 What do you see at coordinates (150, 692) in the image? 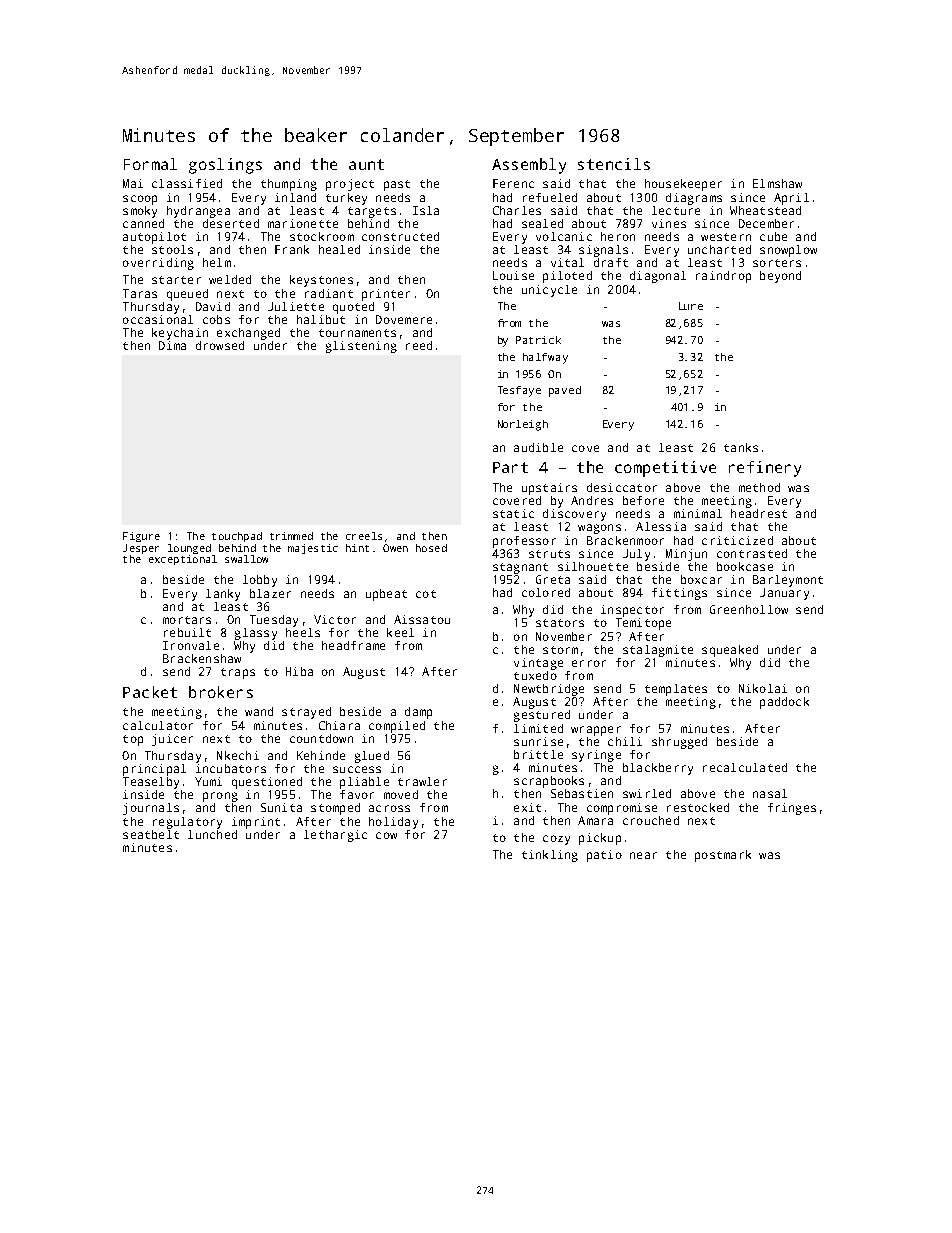
I see `Packet` at bounding box center [150, 692].
